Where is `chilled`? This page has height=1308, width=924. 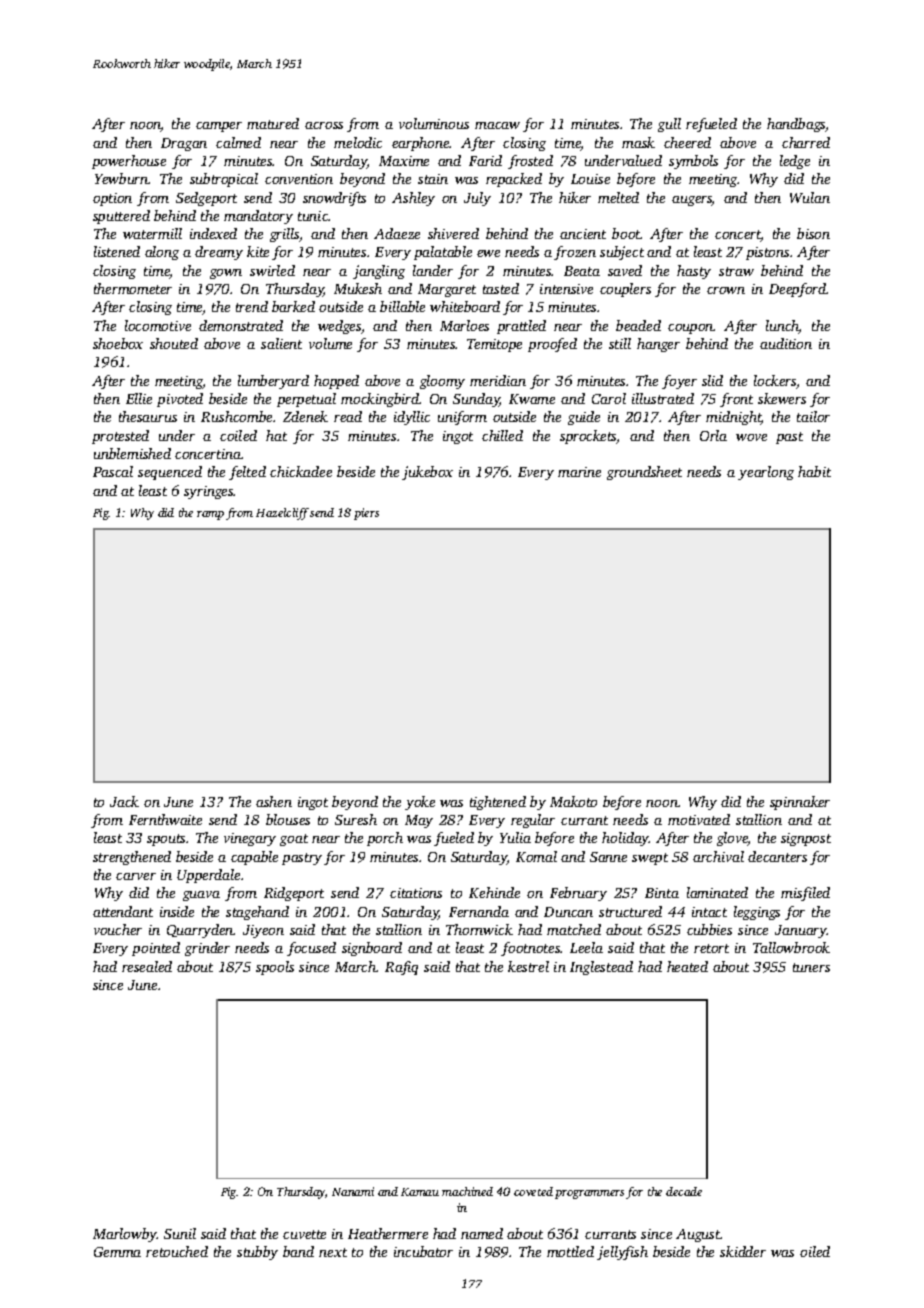 chilled is located at coordinates (502, 435).
